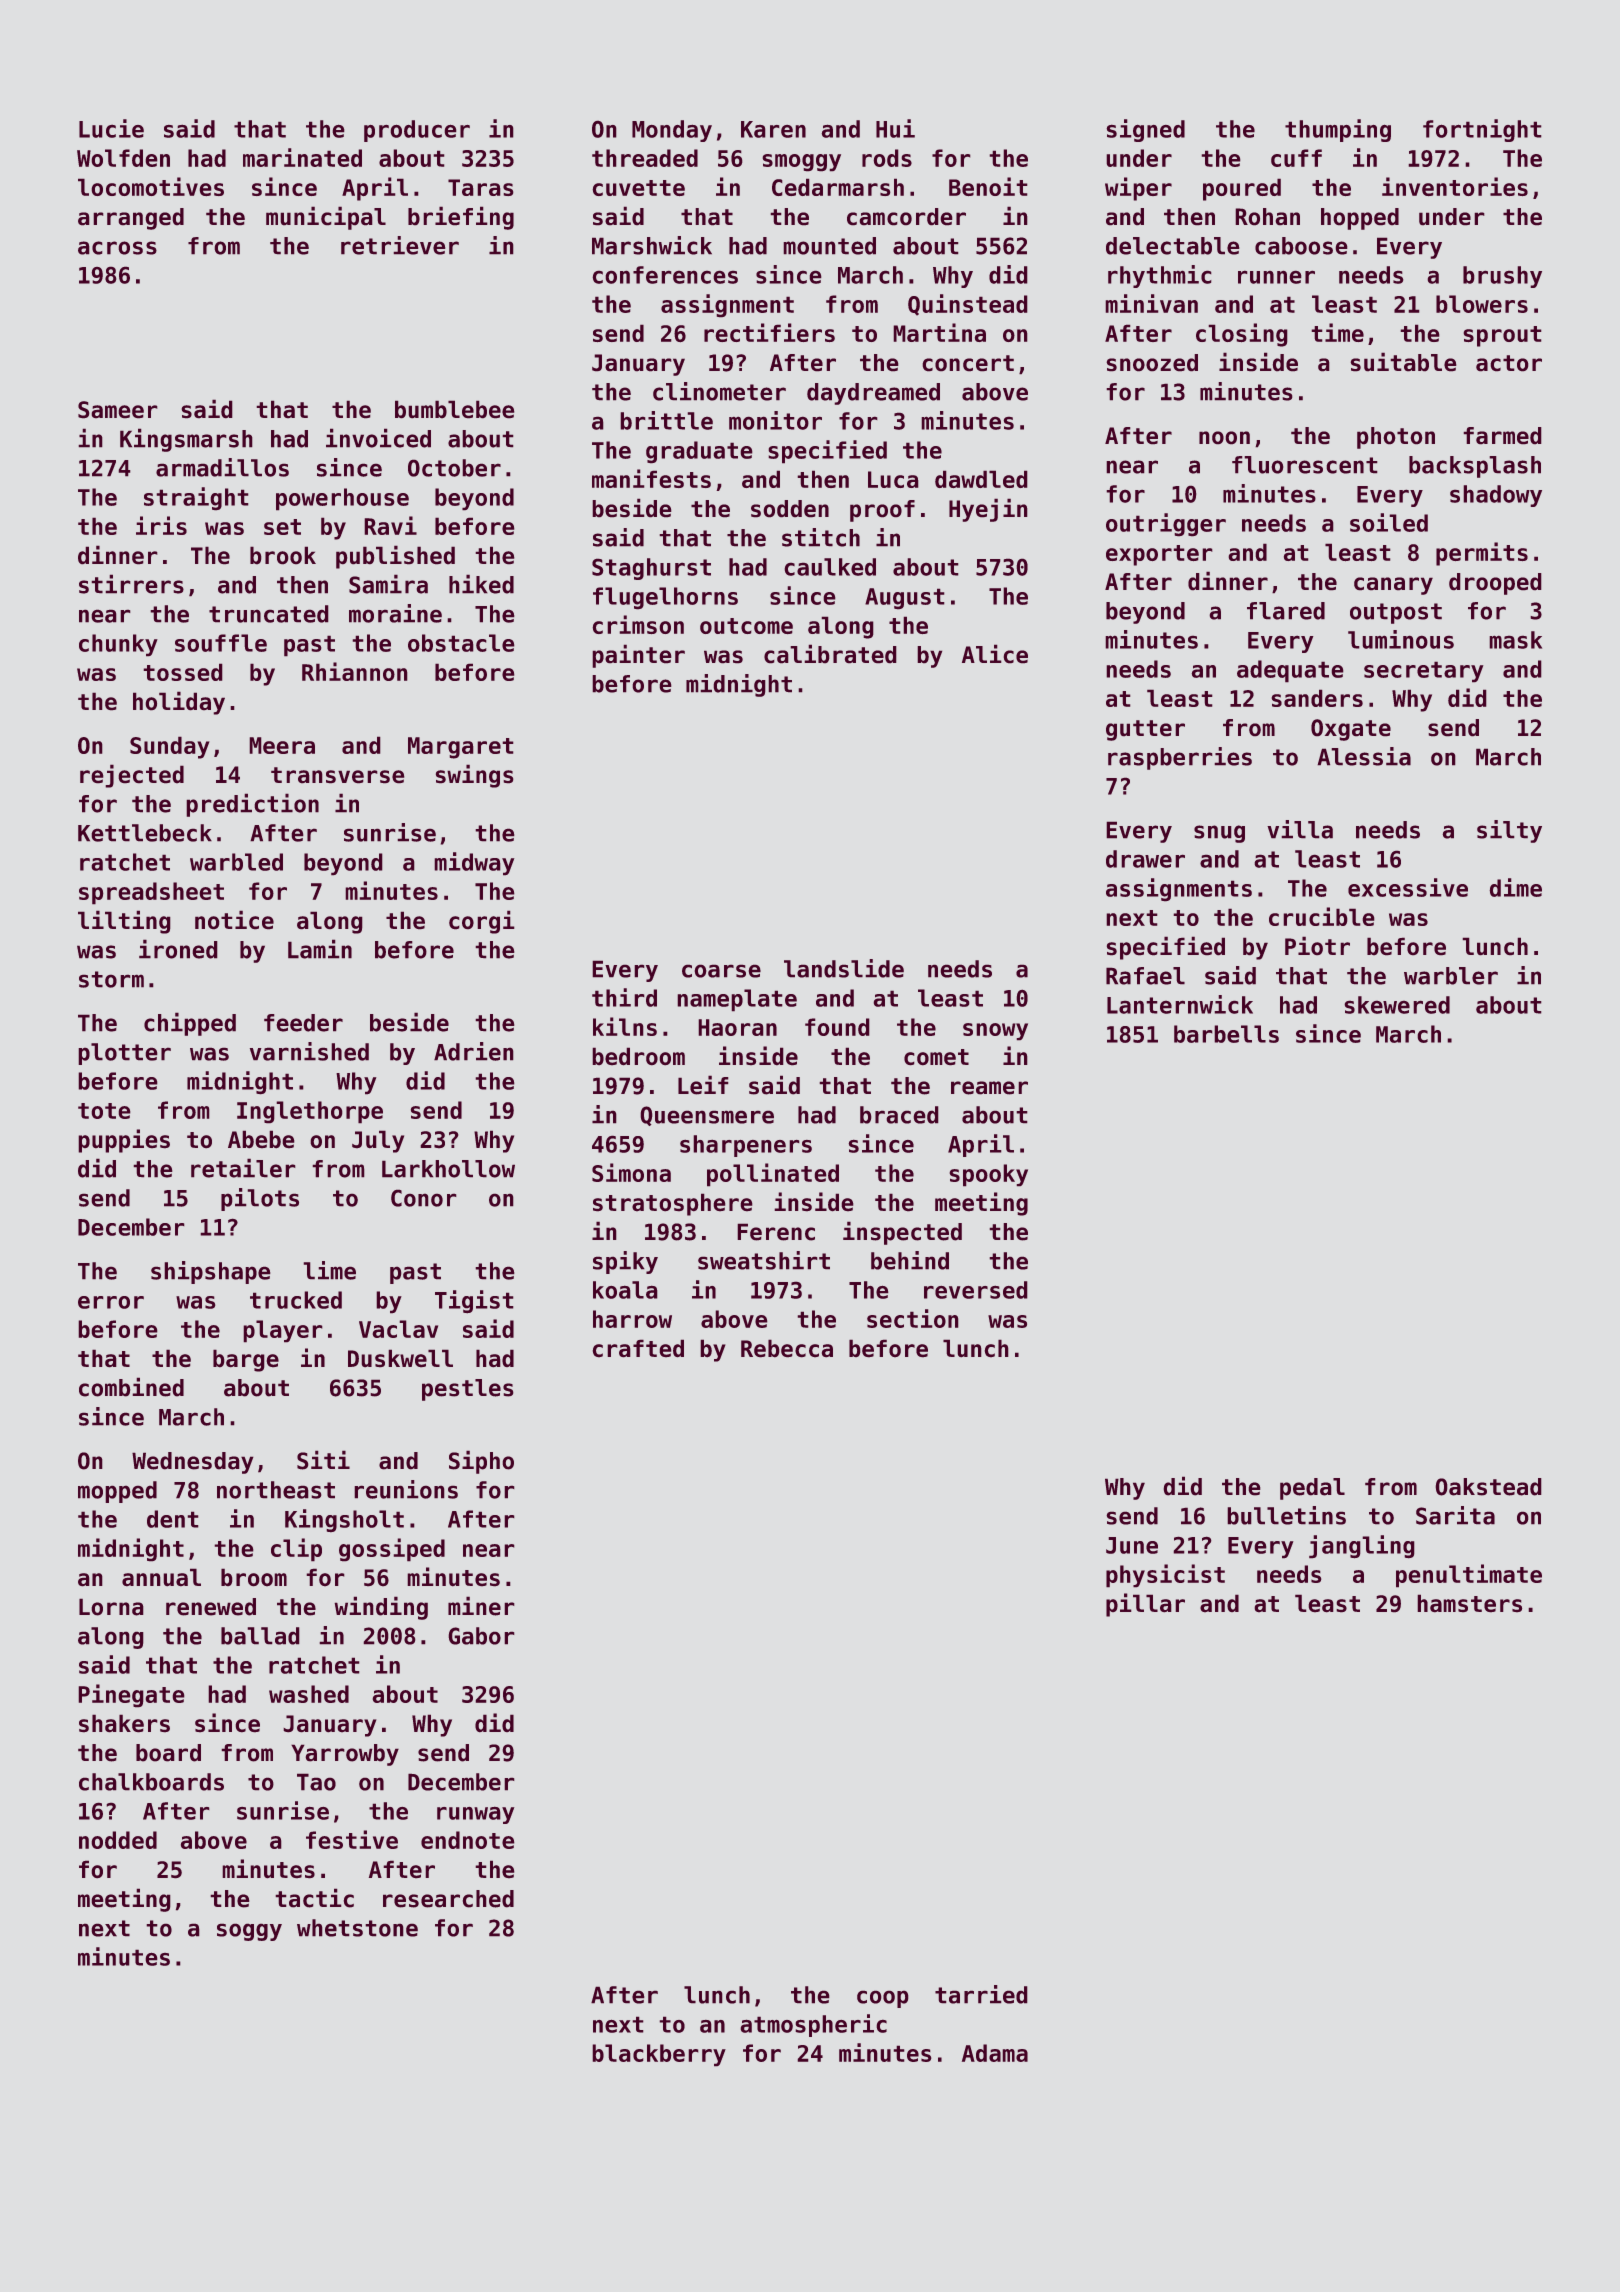  What do you see at coordinates (1475, 467) in the screenshot?
I see `backsplash` at bounding box center [1475, 467].
